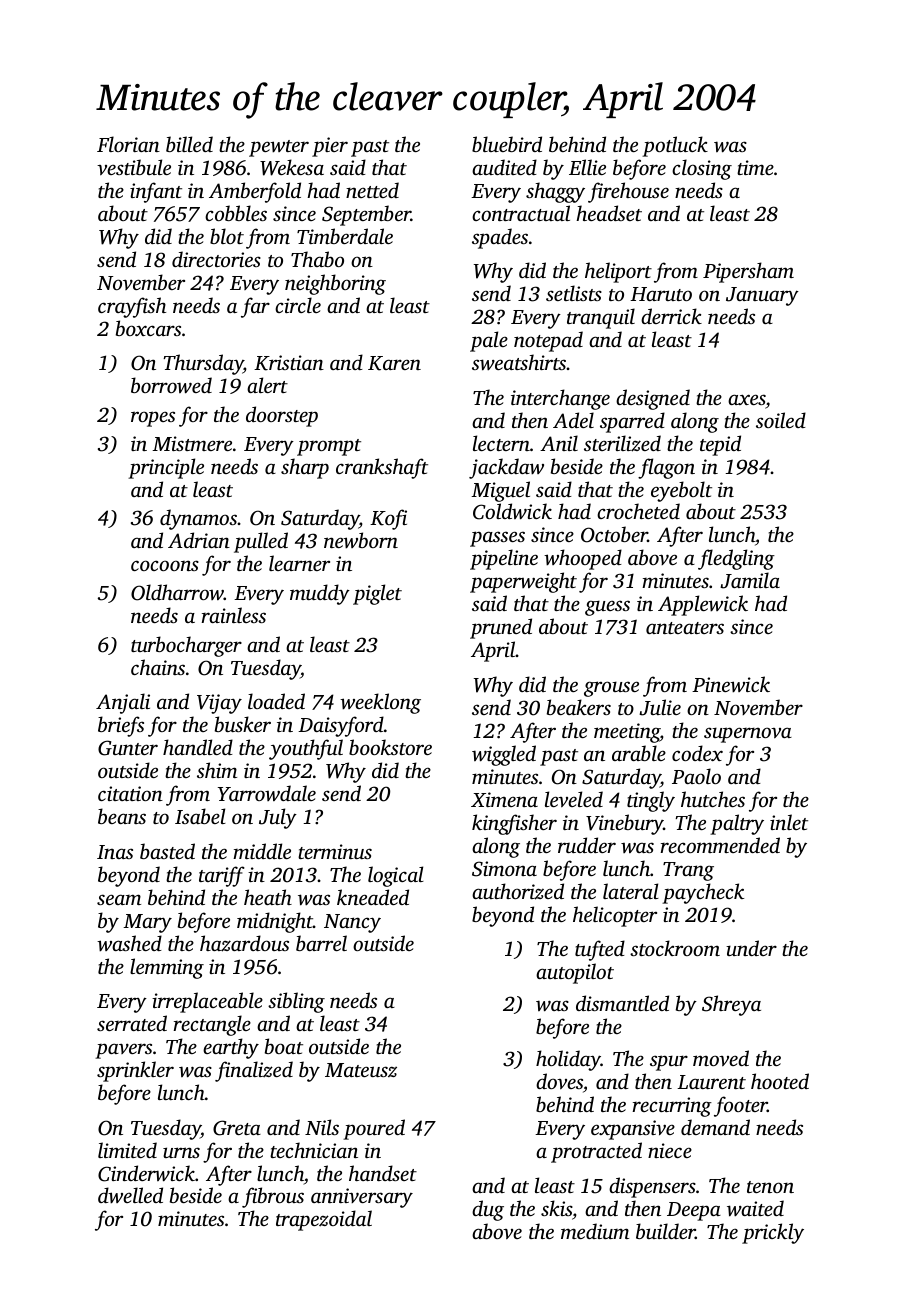 The height and width of the page is (1316, 908). What do you see at coordinates (330, 147) in the page?
I see `pier` at bounding box center [330, 147].
